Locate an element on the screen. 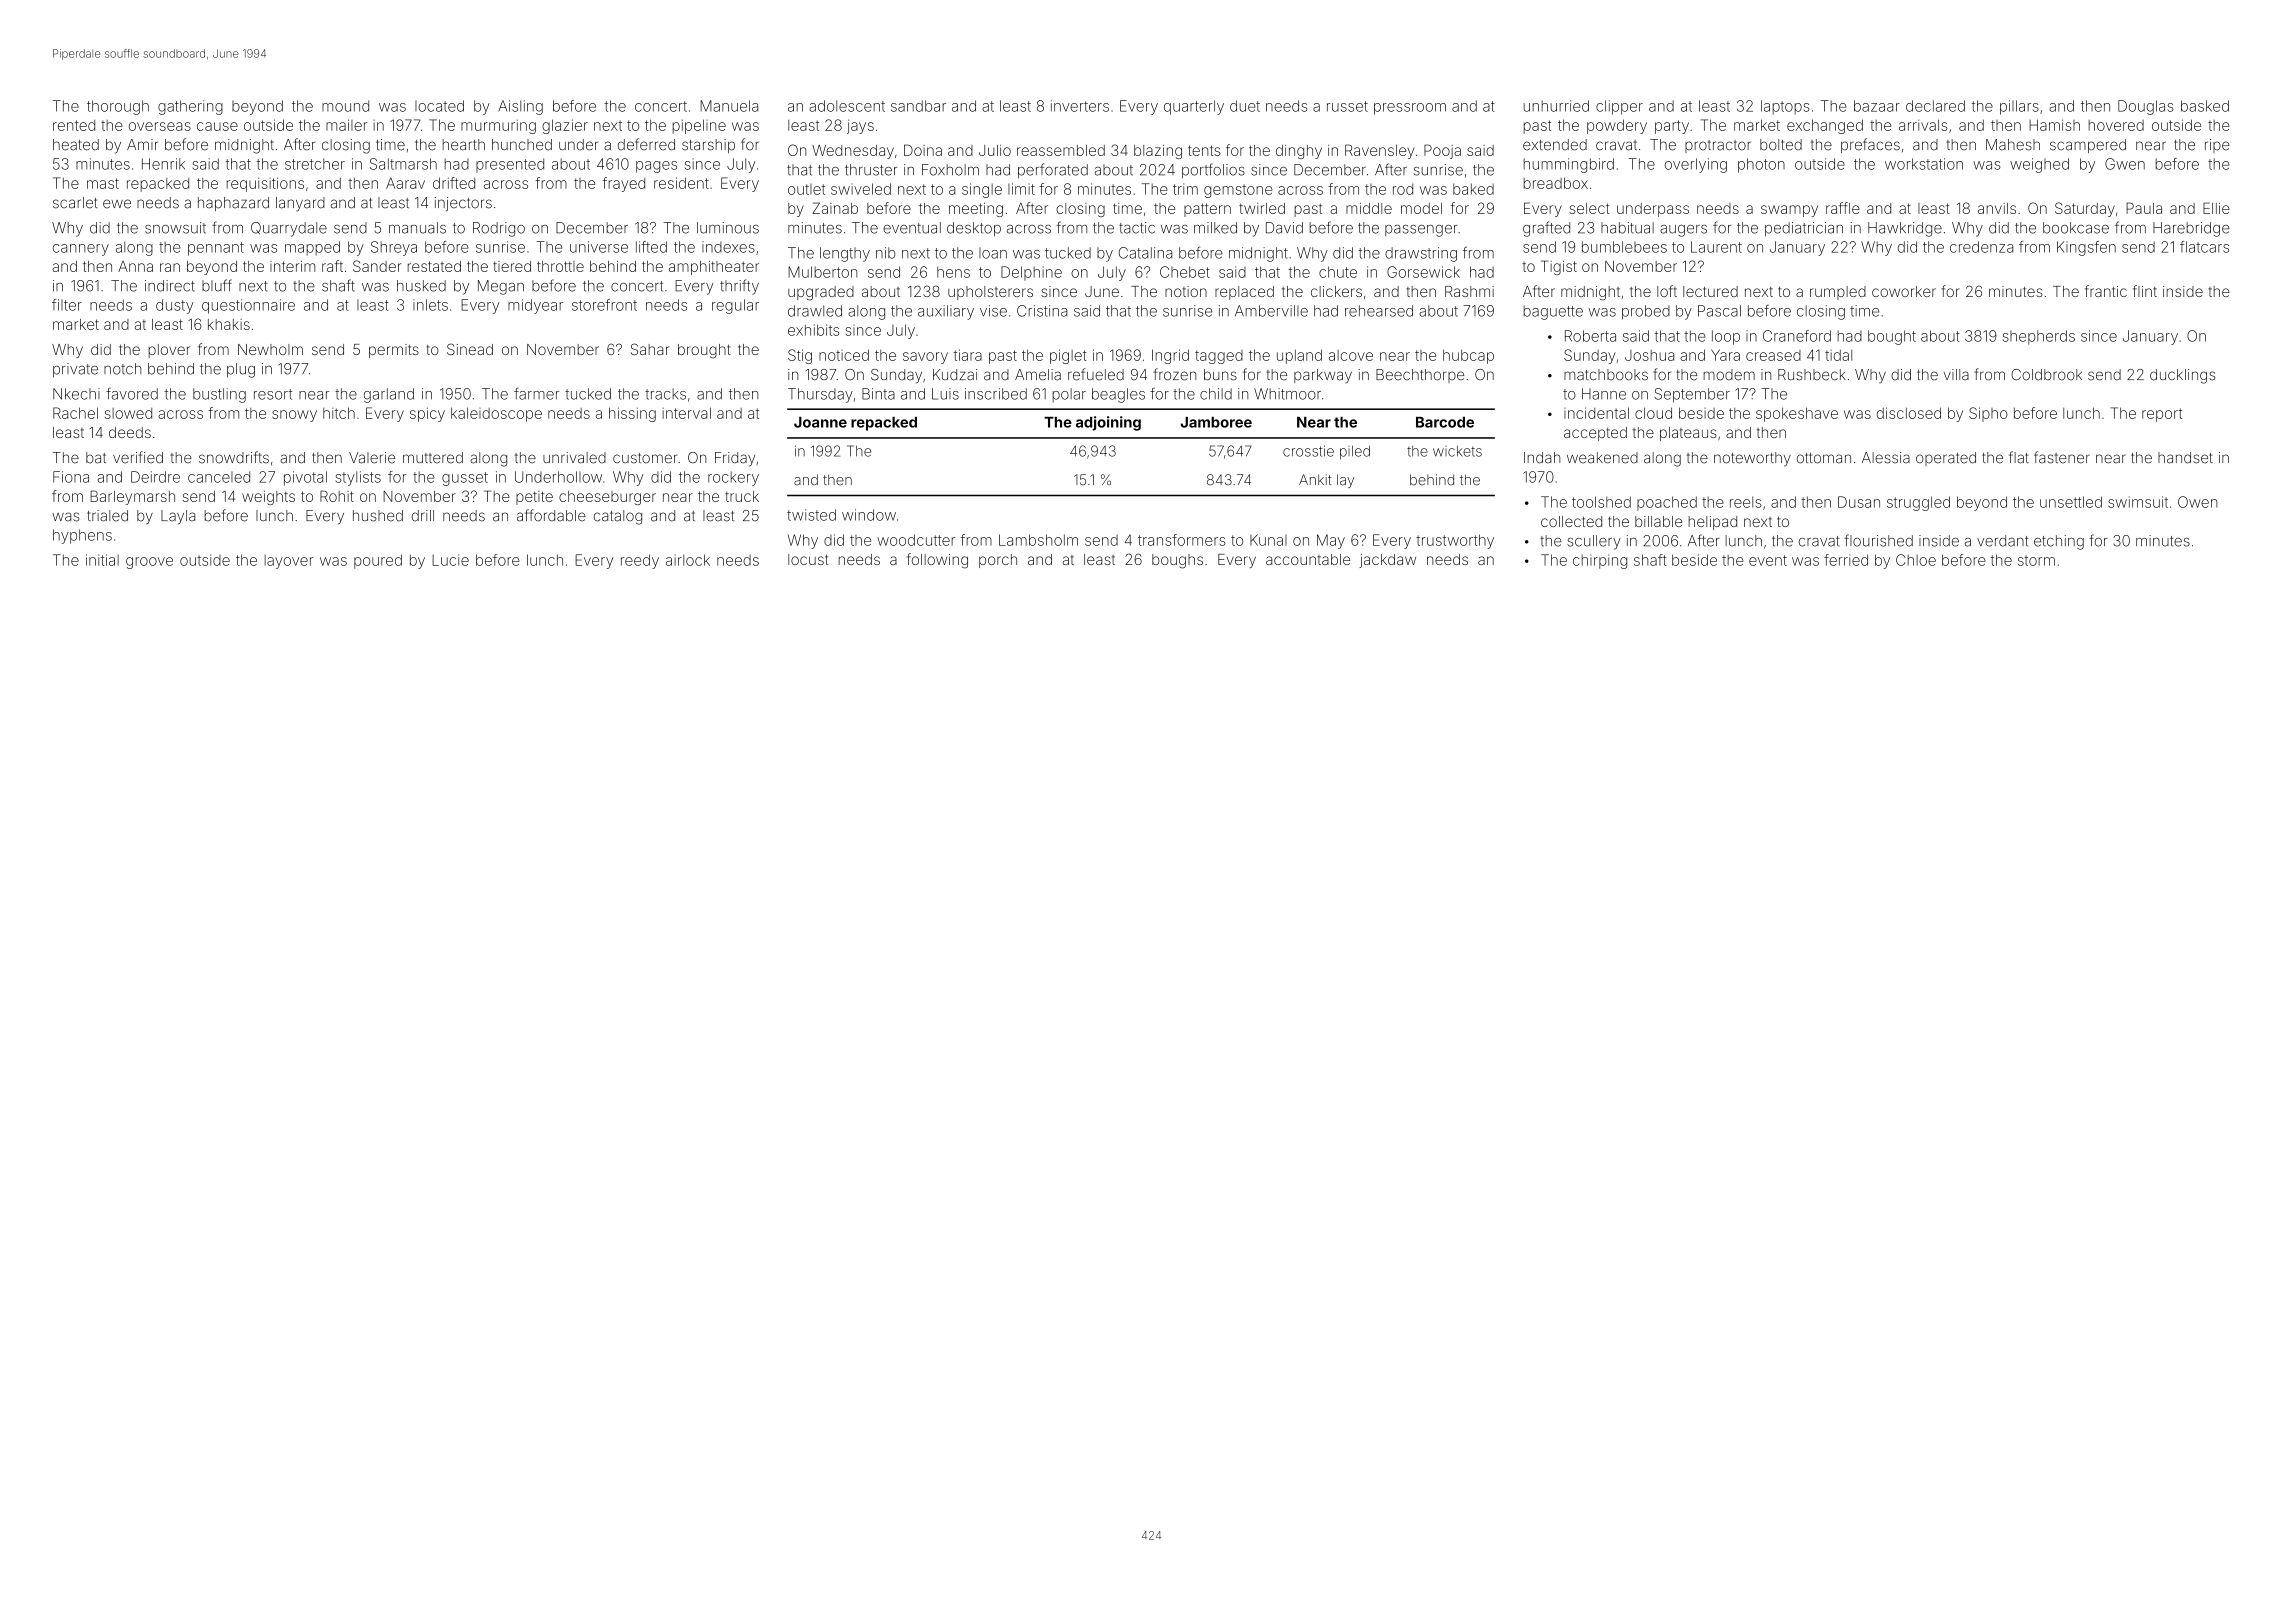 Image resolution: width=2282 pixels, height=1614 pixels. flint is located at coordinates (2145, 291).
